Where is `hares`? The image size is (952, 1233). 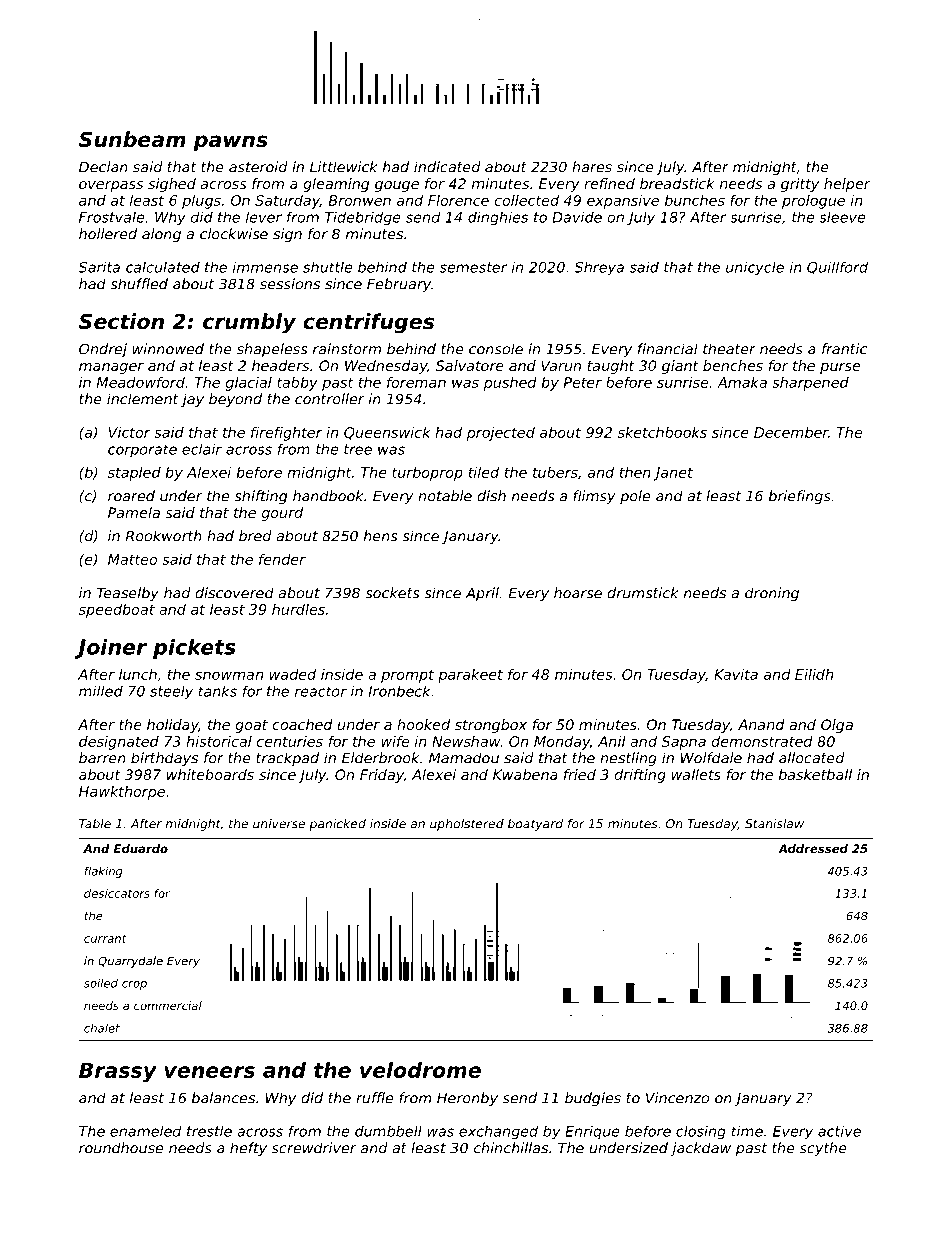 hares is located at coordinates (592, 167).
